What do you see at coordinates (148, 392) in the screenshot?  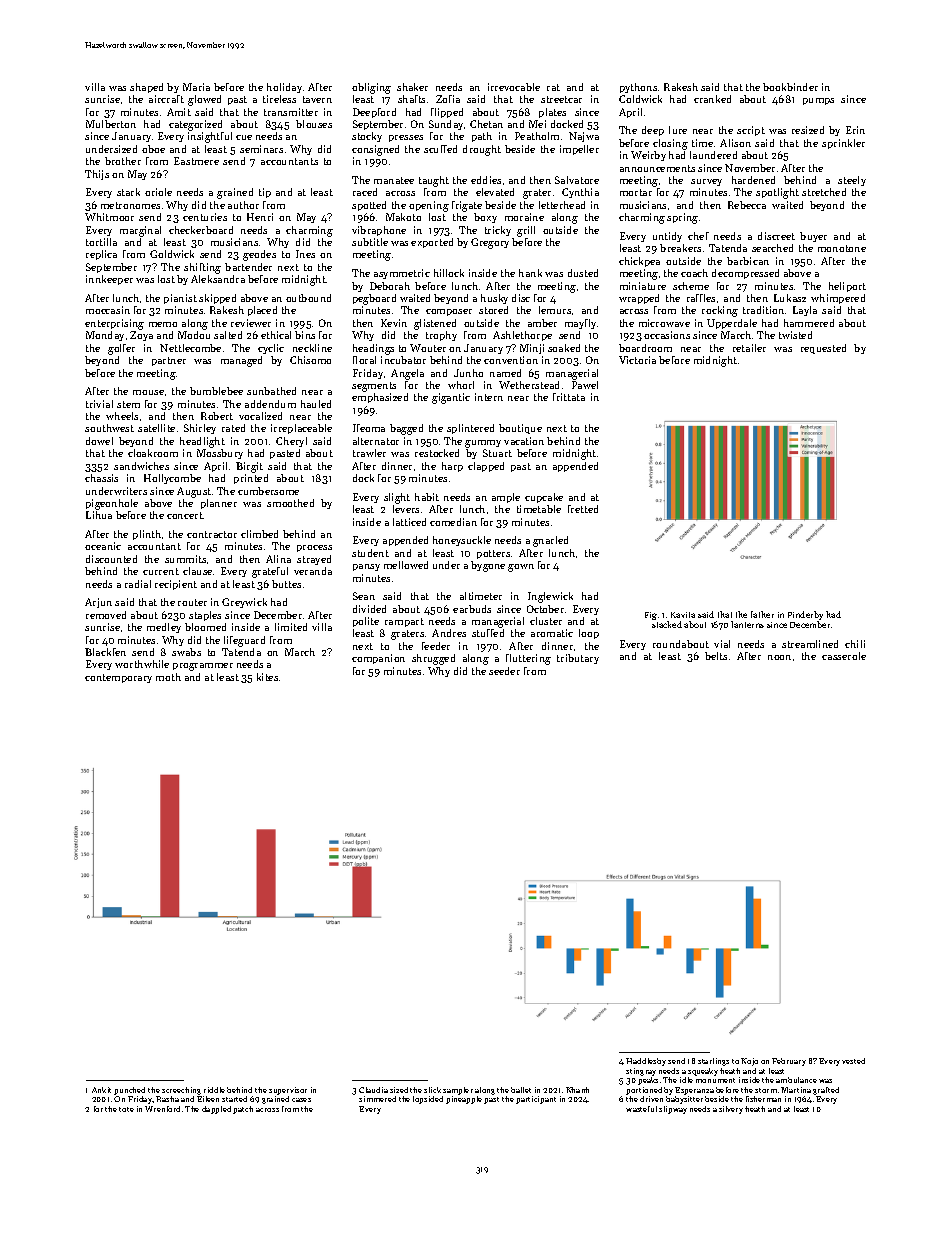 I see `mouse` at bounding box center [148, 392].
